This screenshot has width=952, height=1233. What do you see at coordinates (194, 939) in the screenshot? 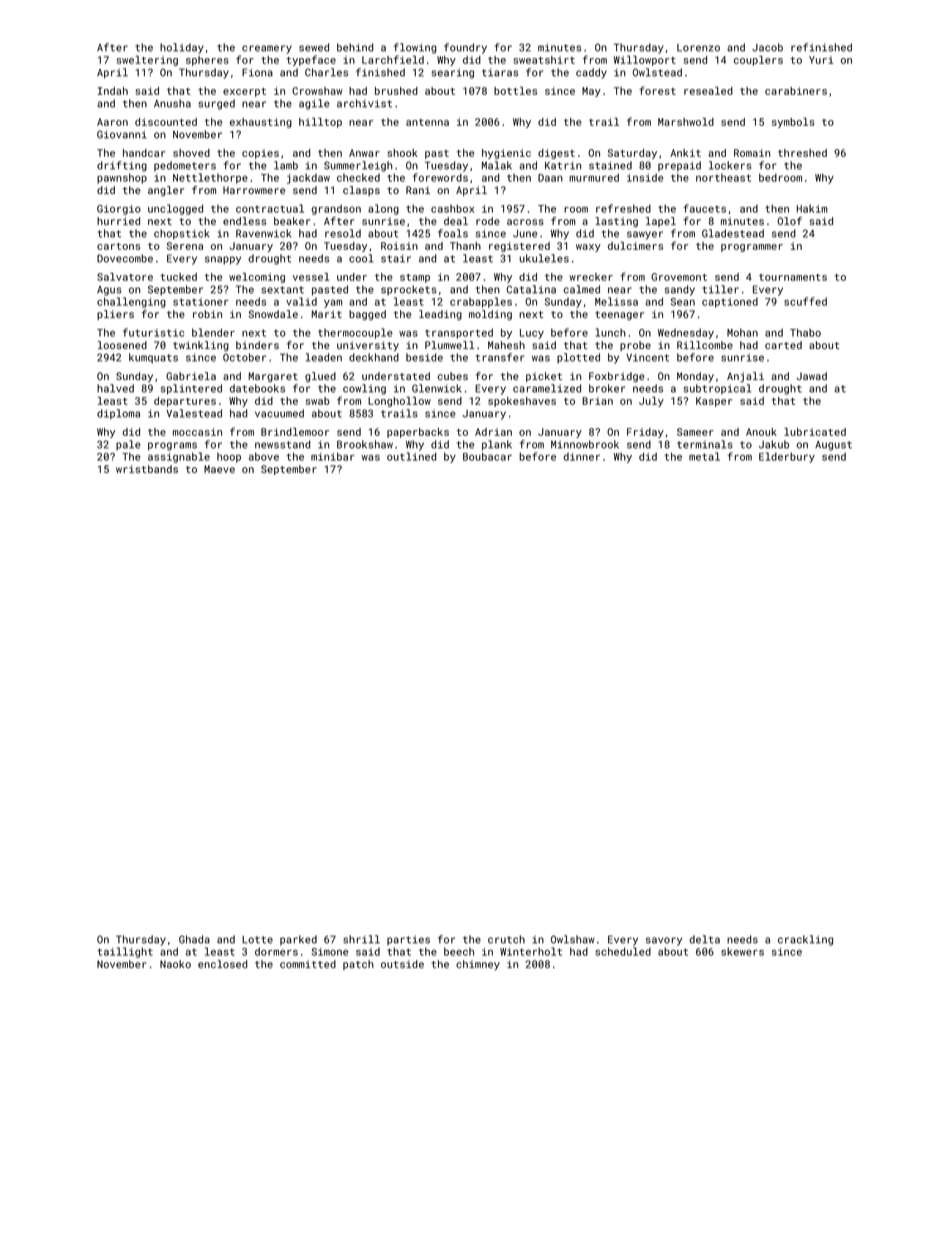
I see `Ghada` at bounding box center [194, 939].
